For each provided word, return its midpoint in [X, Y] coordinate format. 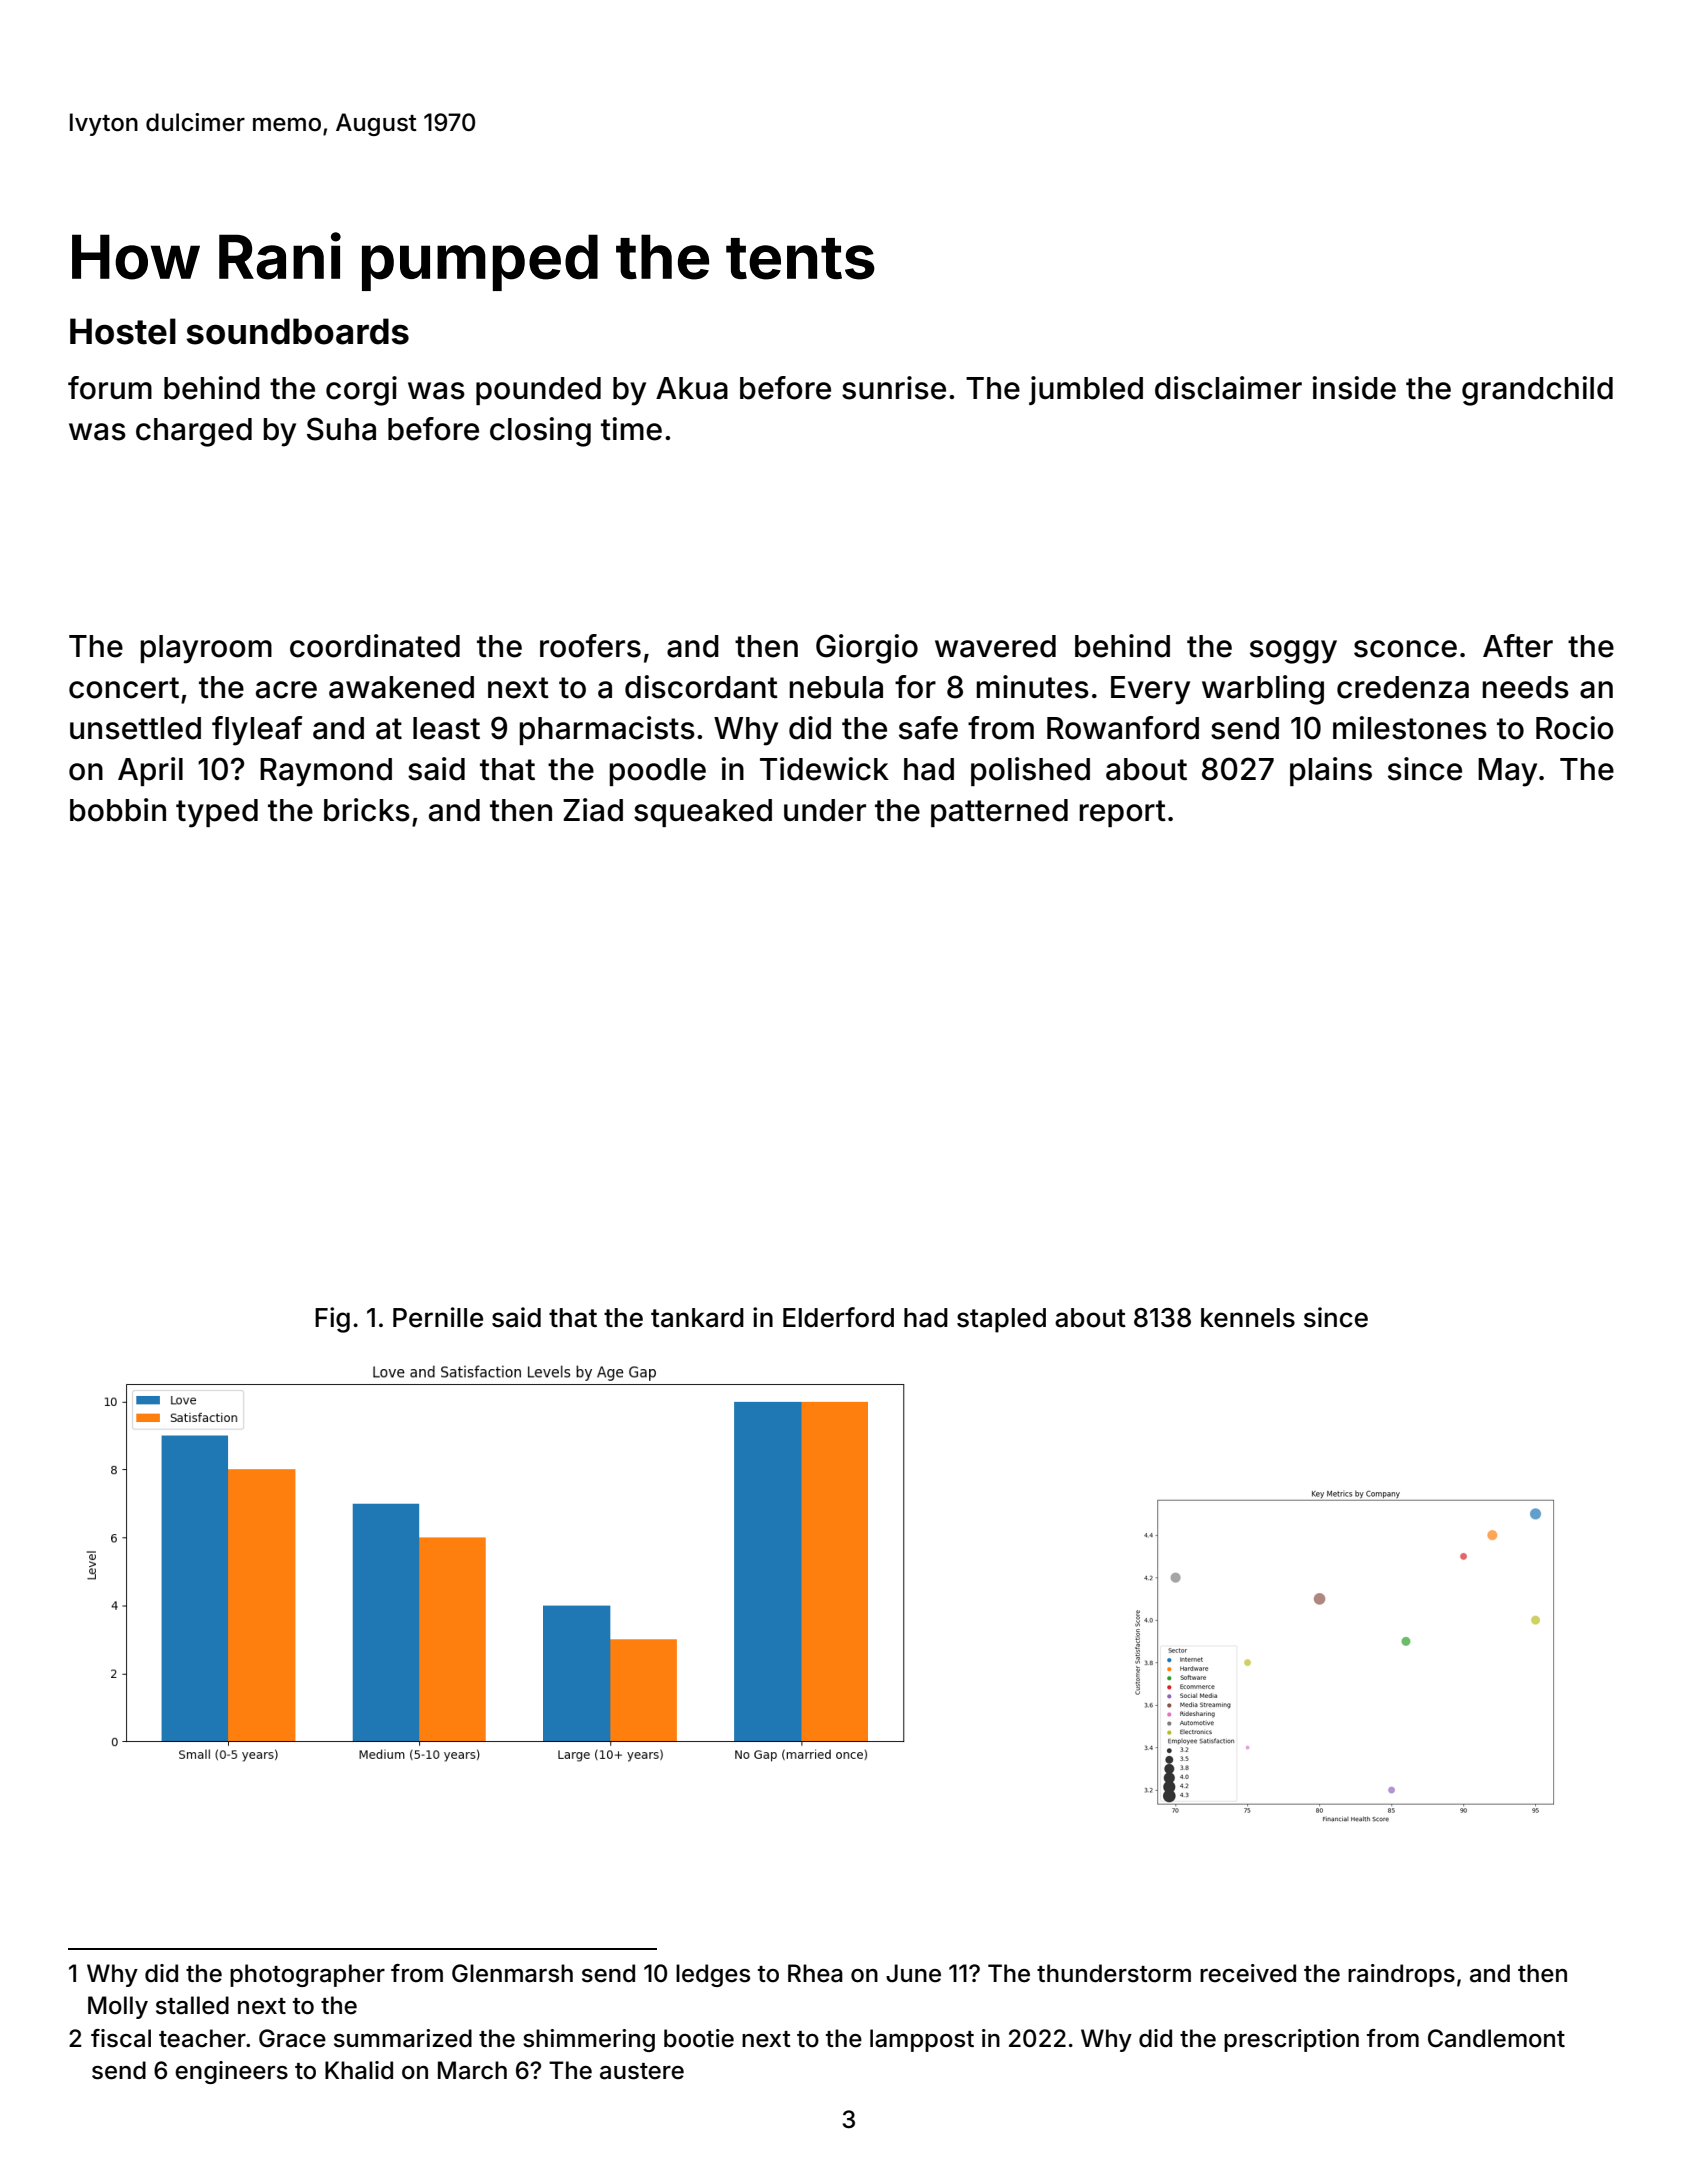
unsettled [135, 728]
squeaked [703, 813]
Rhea [815, 1973]
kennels [1248, 1318]
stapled [1001, 1320]
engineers [231, 2072]
